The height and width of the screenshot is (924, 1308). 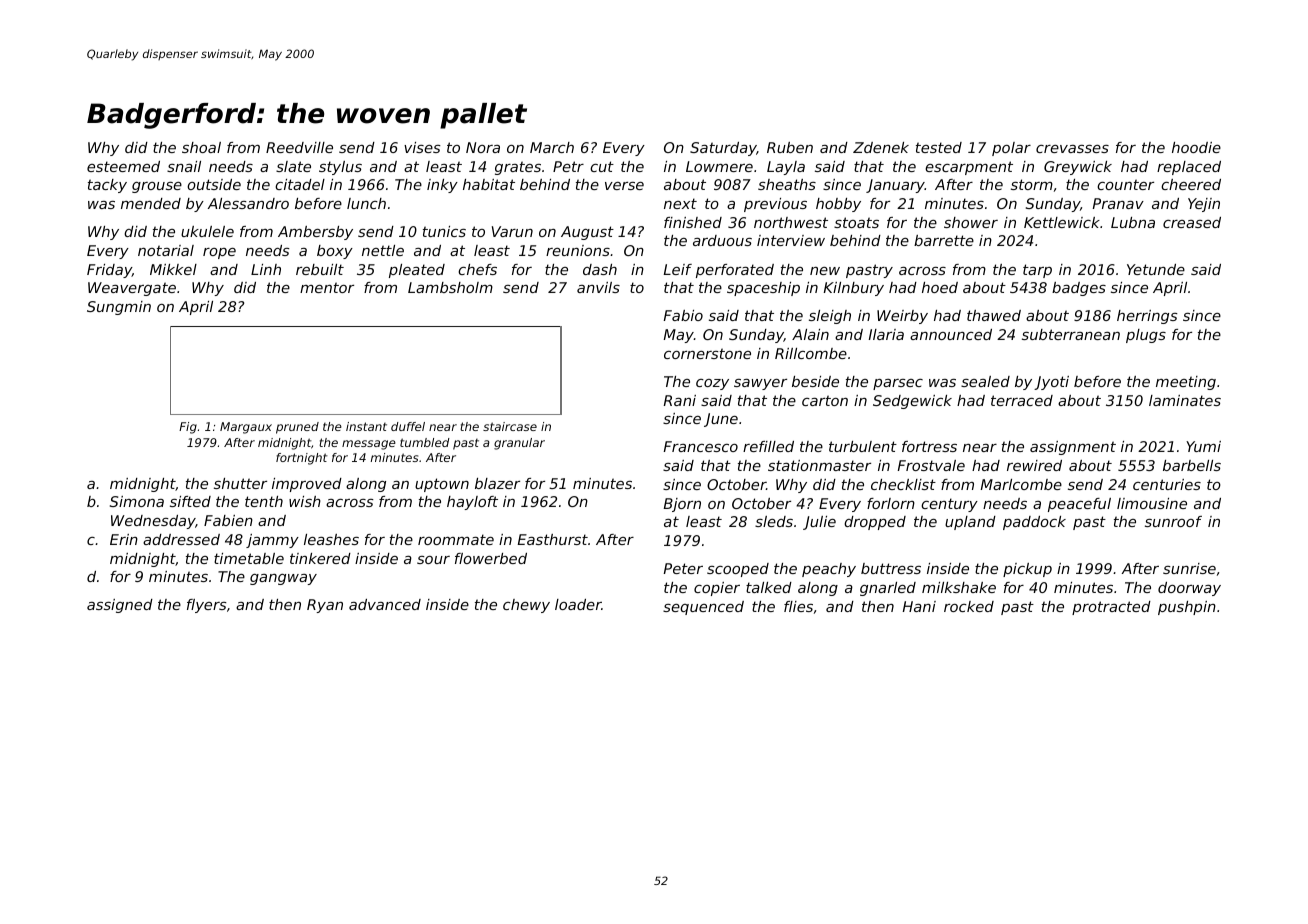 I want to click on meeting, so click(x=1186, y=383).
